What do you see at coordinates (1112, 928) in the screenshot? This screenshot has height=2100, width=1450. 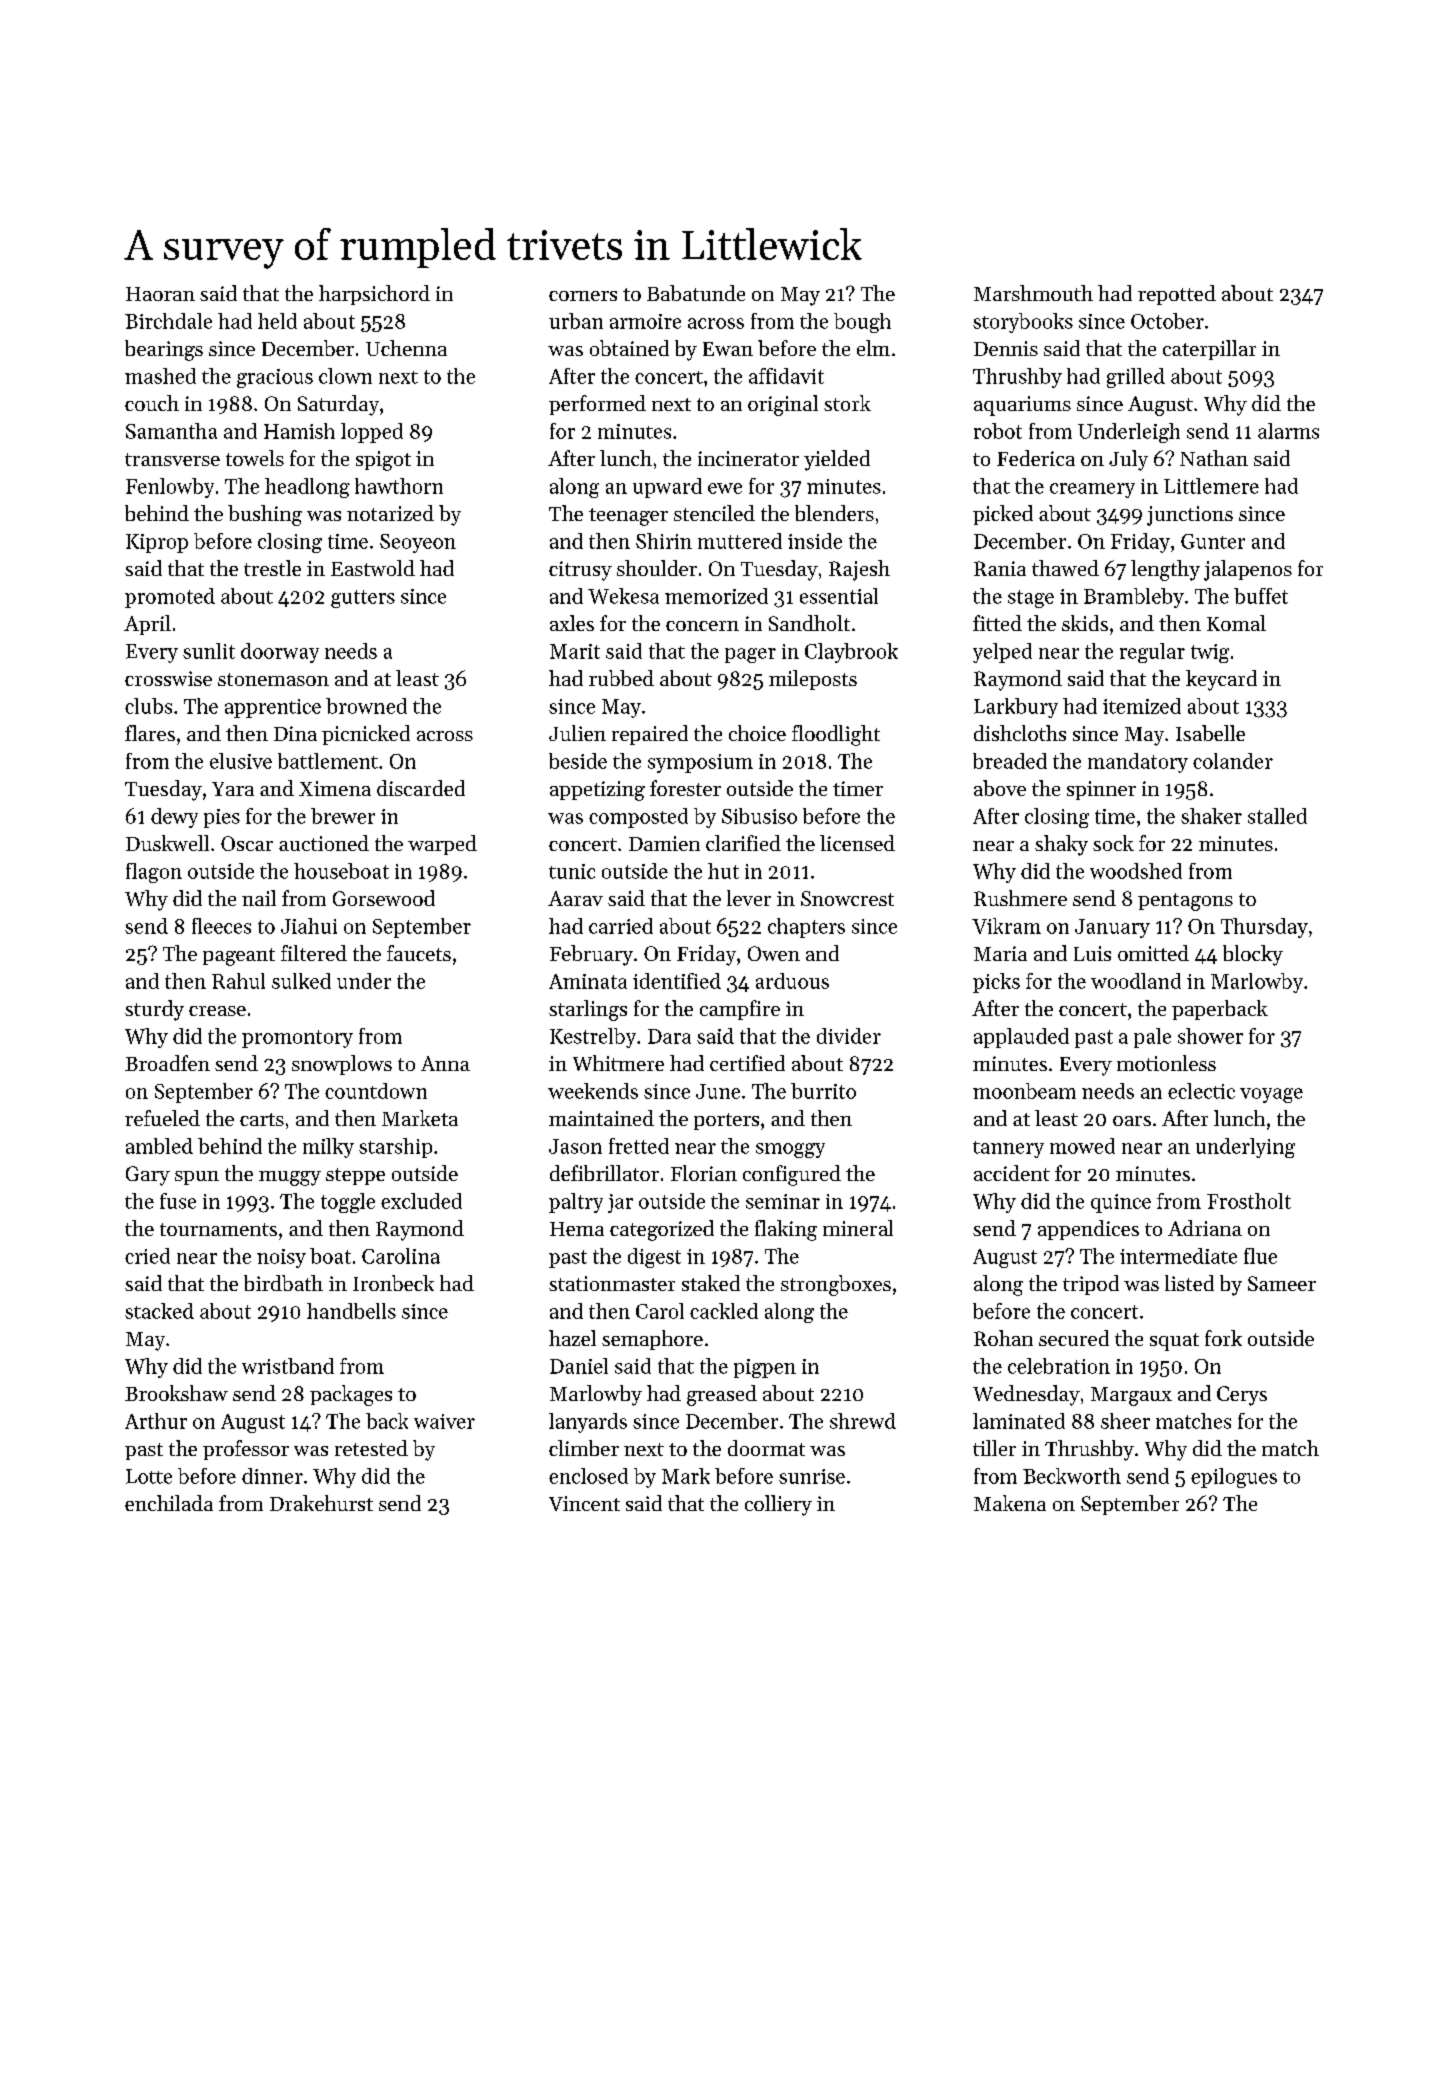 I see `January` at bounding box center [1112, 928].
